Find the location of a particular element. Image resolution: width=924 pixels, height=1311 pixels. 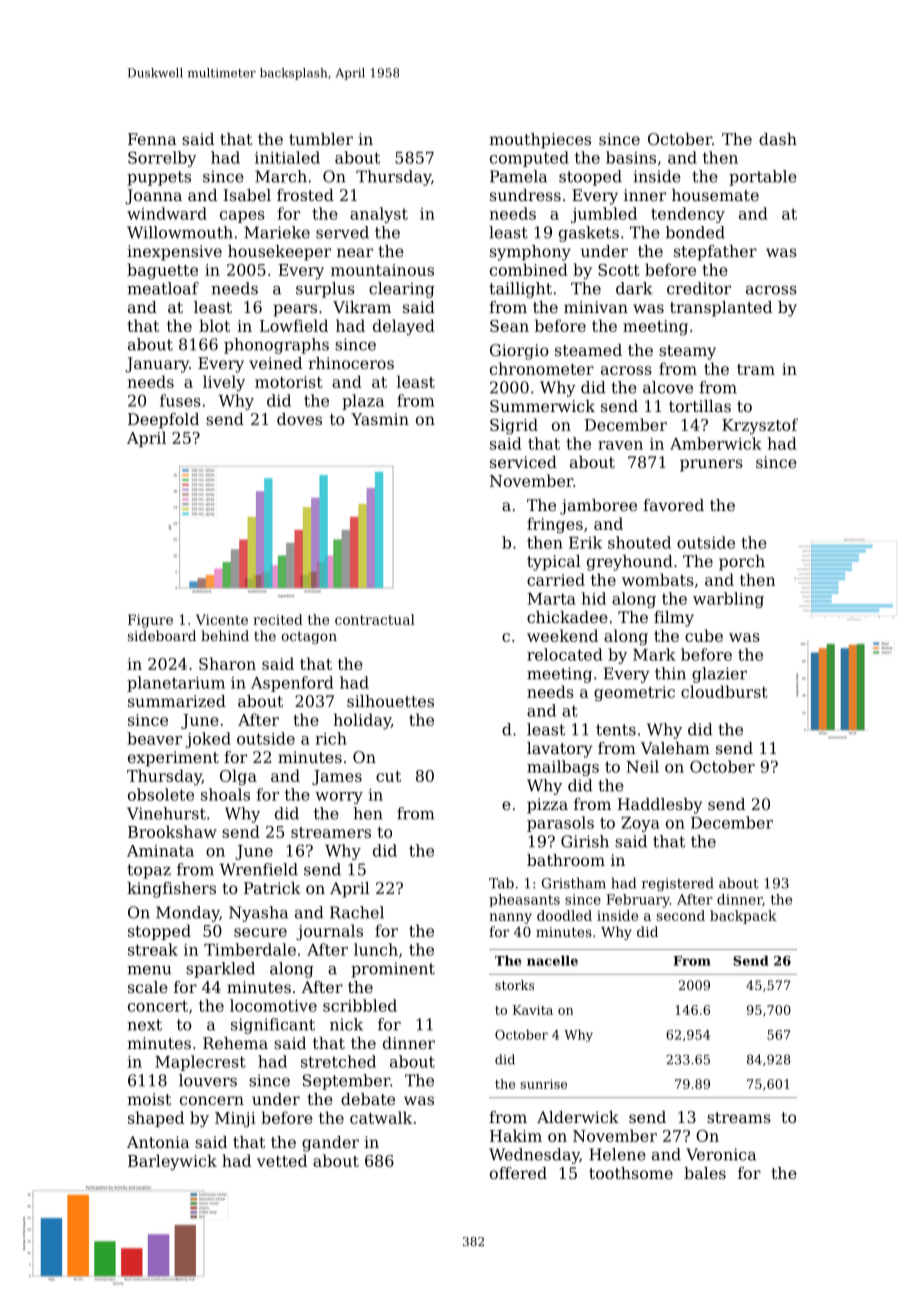

silhouettes is located at coordinates (390, 701).
